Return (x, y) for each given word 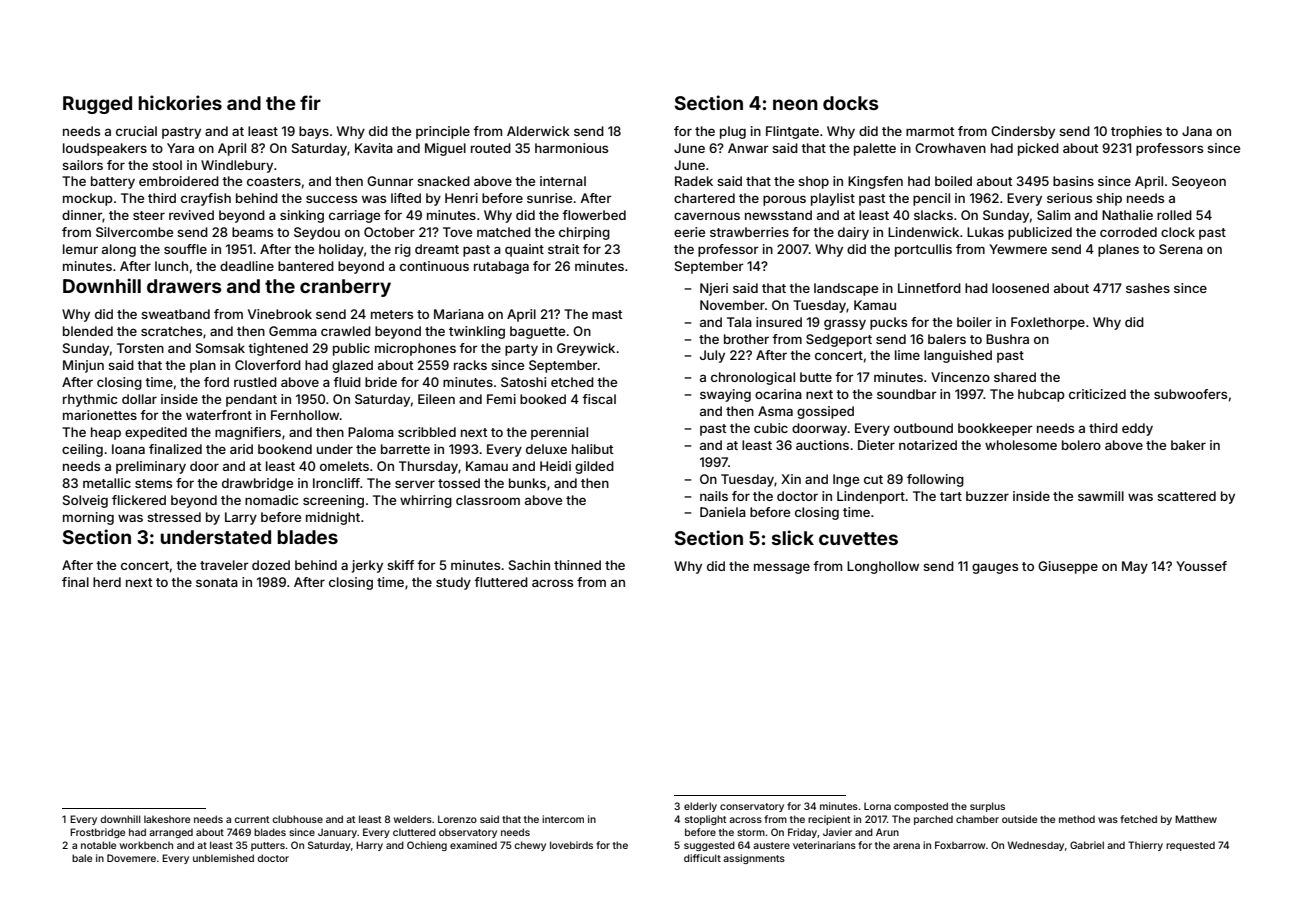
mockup (88, 199)
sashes (1148, 288)
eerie (689, 232)
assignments (754, 859)
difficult (702, 858)
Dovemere (131, 858)
